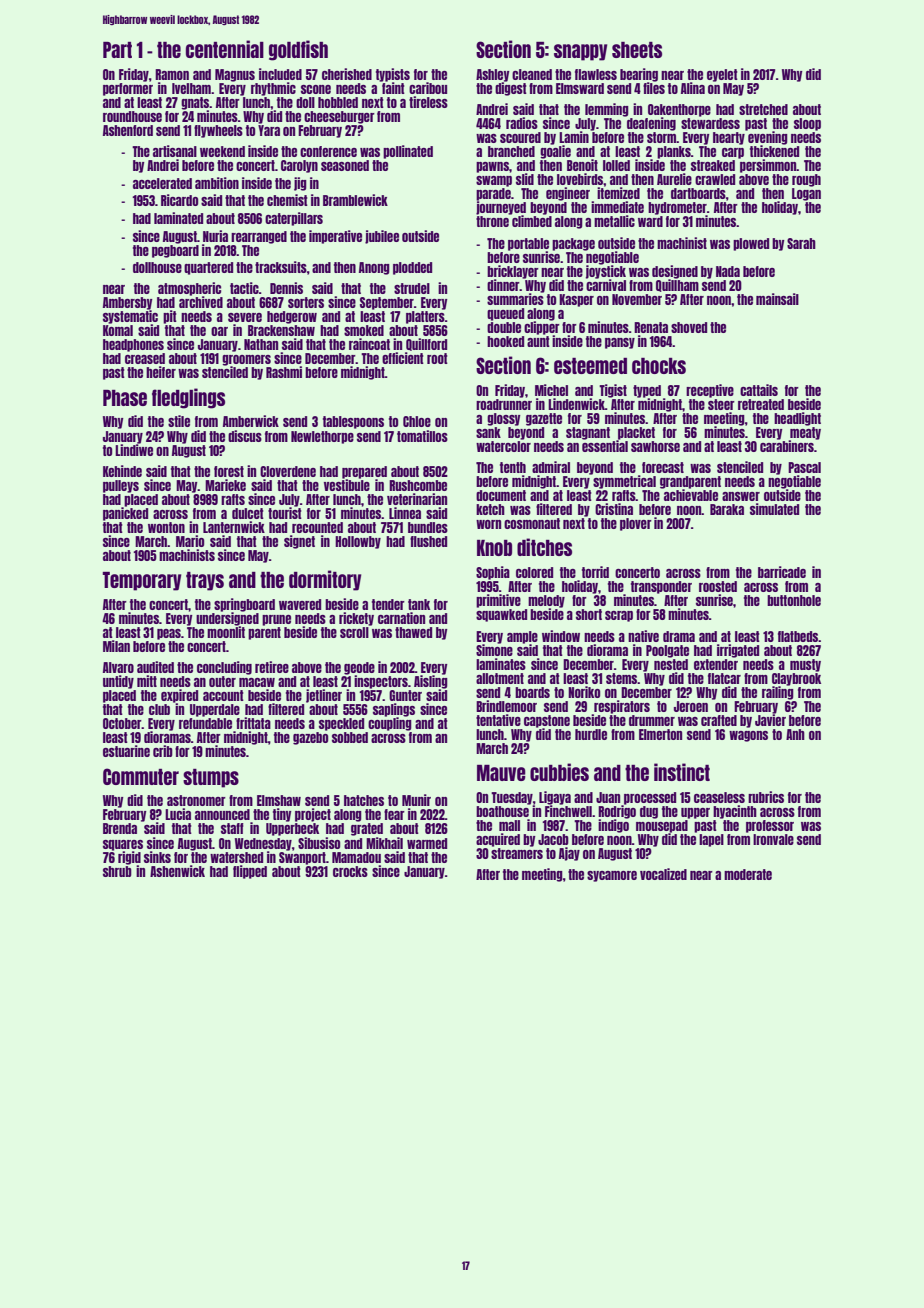  What do you see at coordinates (350, 871) in the screenshot?
I see `crocks` at bounding box center [350, 871].
